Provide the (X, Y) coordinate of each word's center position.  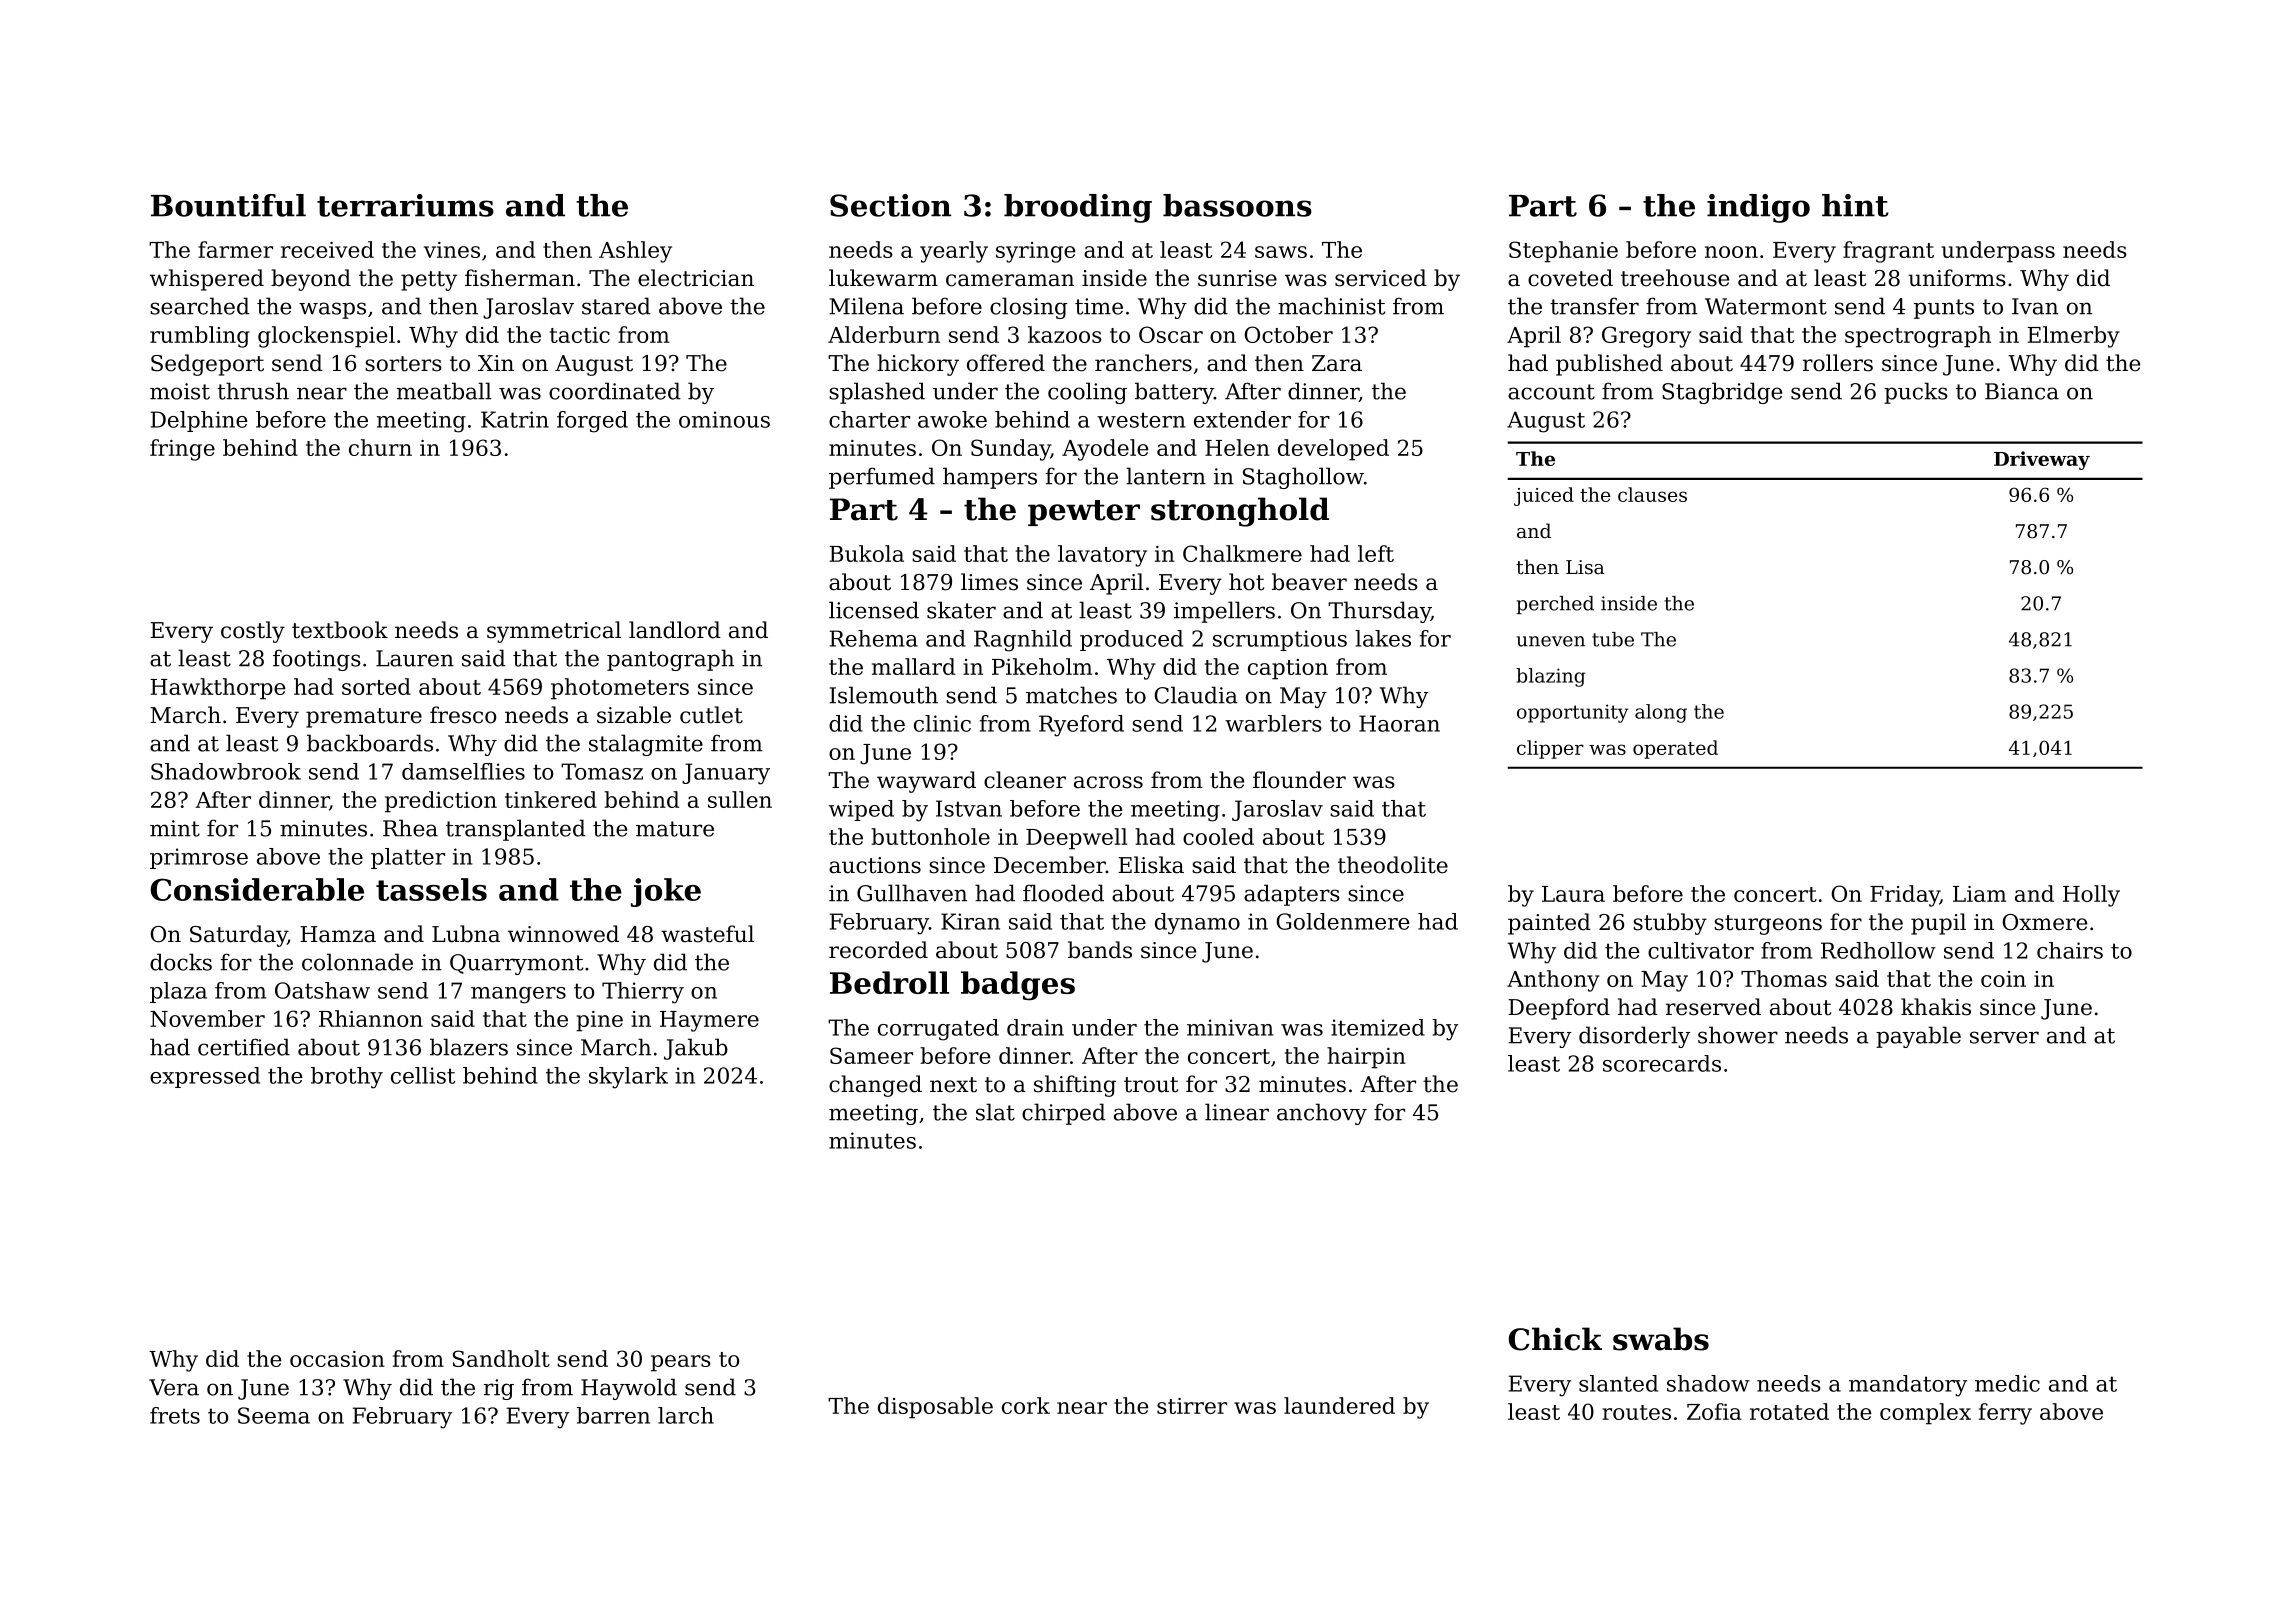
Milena (866, 306)
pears (681, 1363)
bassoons (1237, 205)
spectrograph (1918, 337)
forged (592, 422)
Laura (1573, 894)
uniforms (1957, 278)
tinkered (551, 799)
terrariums (405, 205)
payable (1918, 1037)
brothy (347, 1078)
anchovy (1322, 1114)
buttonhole (930, 836)
